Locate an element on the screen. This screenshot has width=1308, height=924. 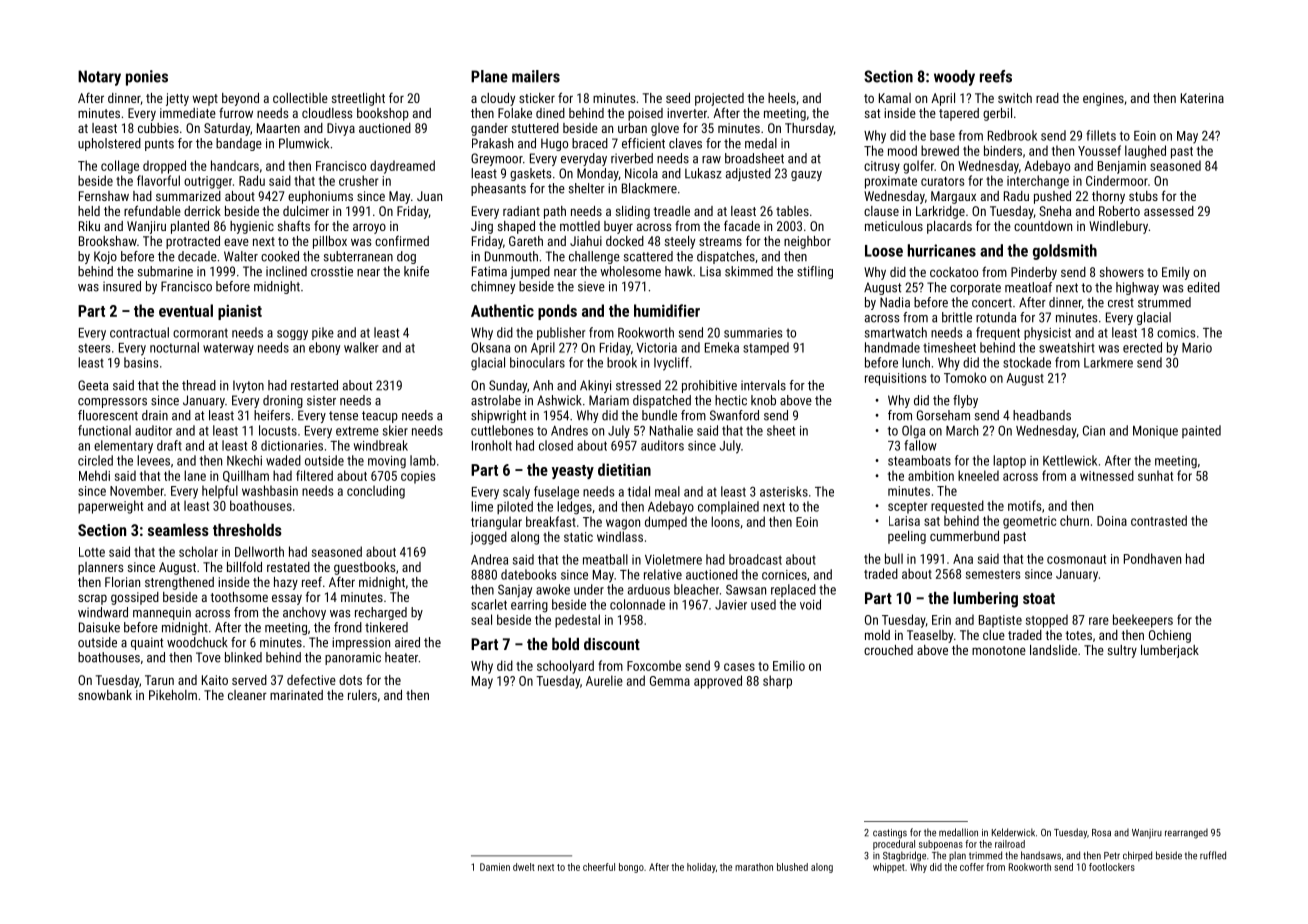
protracted is located at coordinates (193, 242).
